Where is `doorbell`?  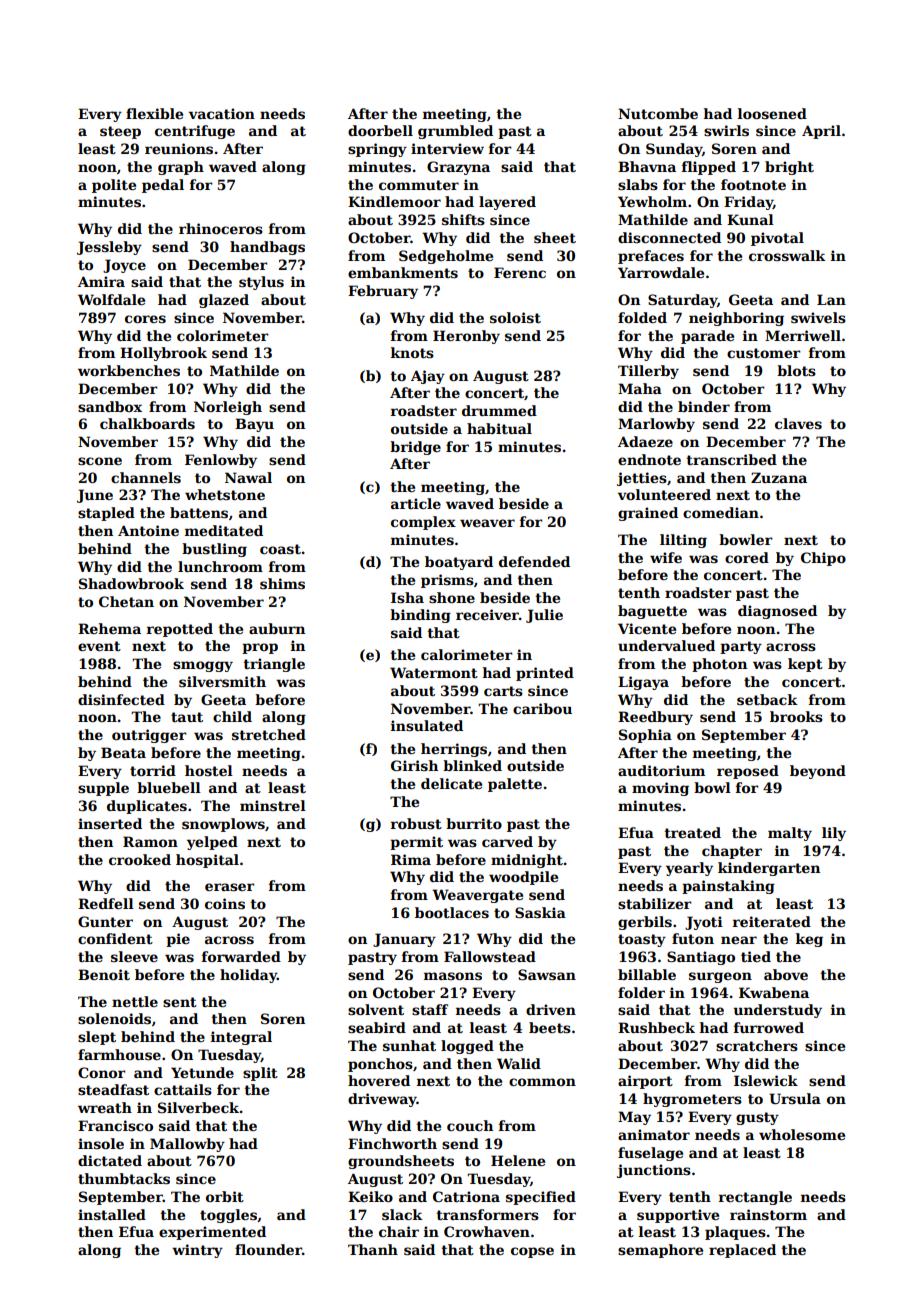
doorbell is located at coordinates (380, 130).
